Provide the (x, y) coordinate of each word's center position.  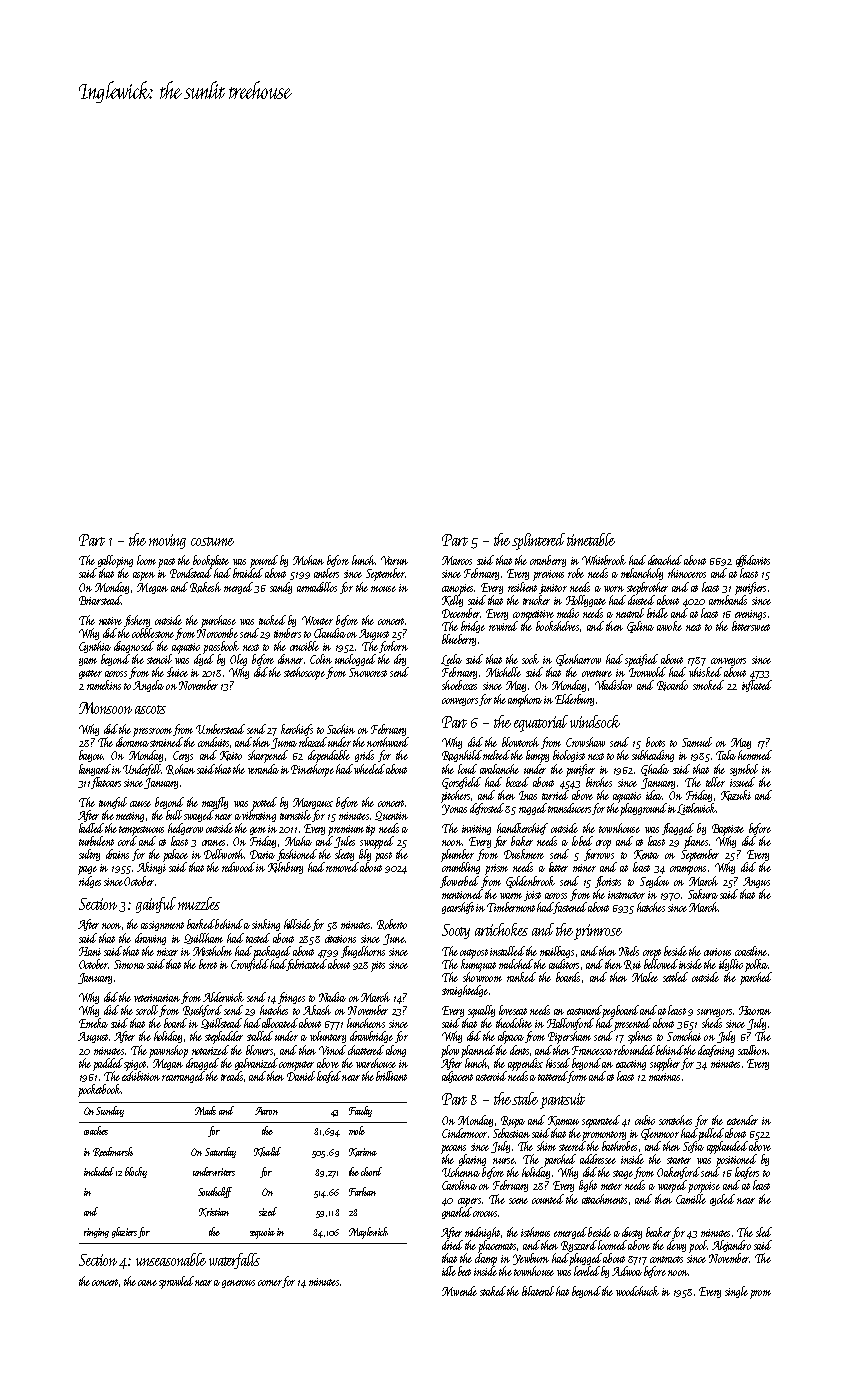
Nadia (332, 997)
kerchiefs (297, 730)
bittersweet (751, 626)
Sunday (110, 1111)
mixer (167, 952)
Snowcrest (368, 672)
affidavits (753, 561)
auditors (564, 964)
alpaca (511, 1037)
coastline (751, 951)
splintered (538, 541)
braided (248, 573)
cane (147, 1283)
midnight (482, 1233)
